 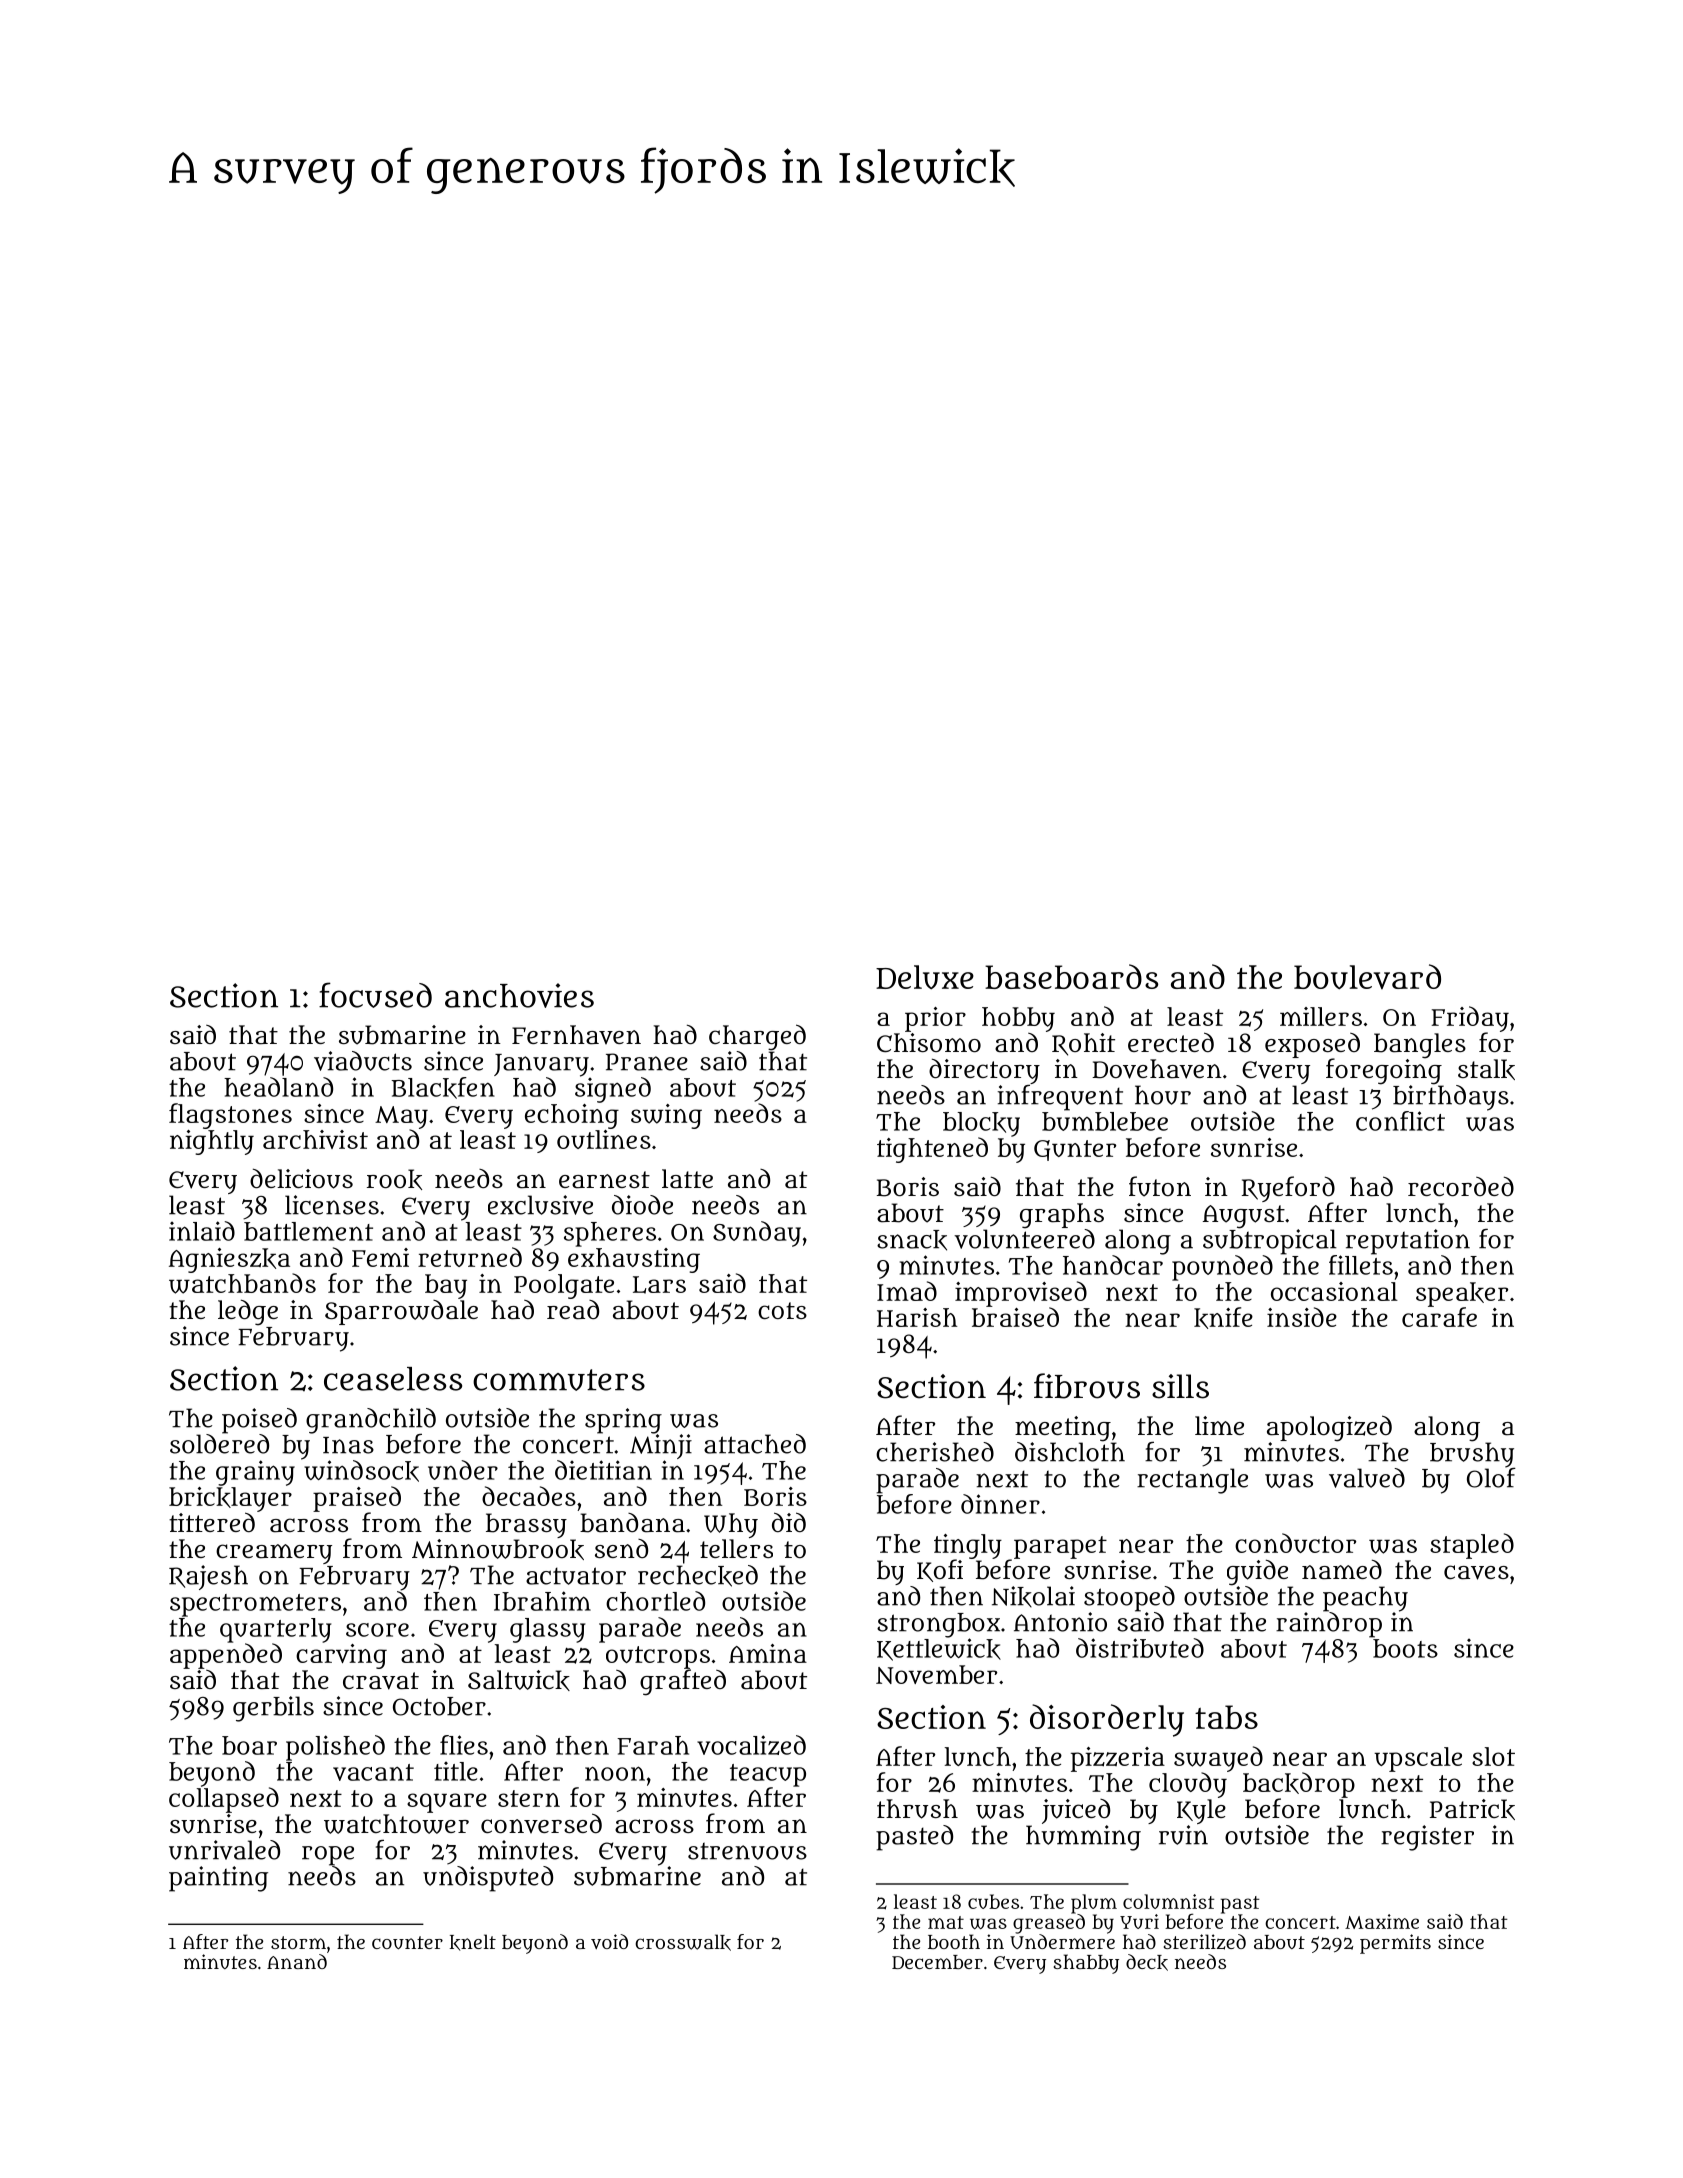 I want to click on soldered, so click(x=219, y=1444).
